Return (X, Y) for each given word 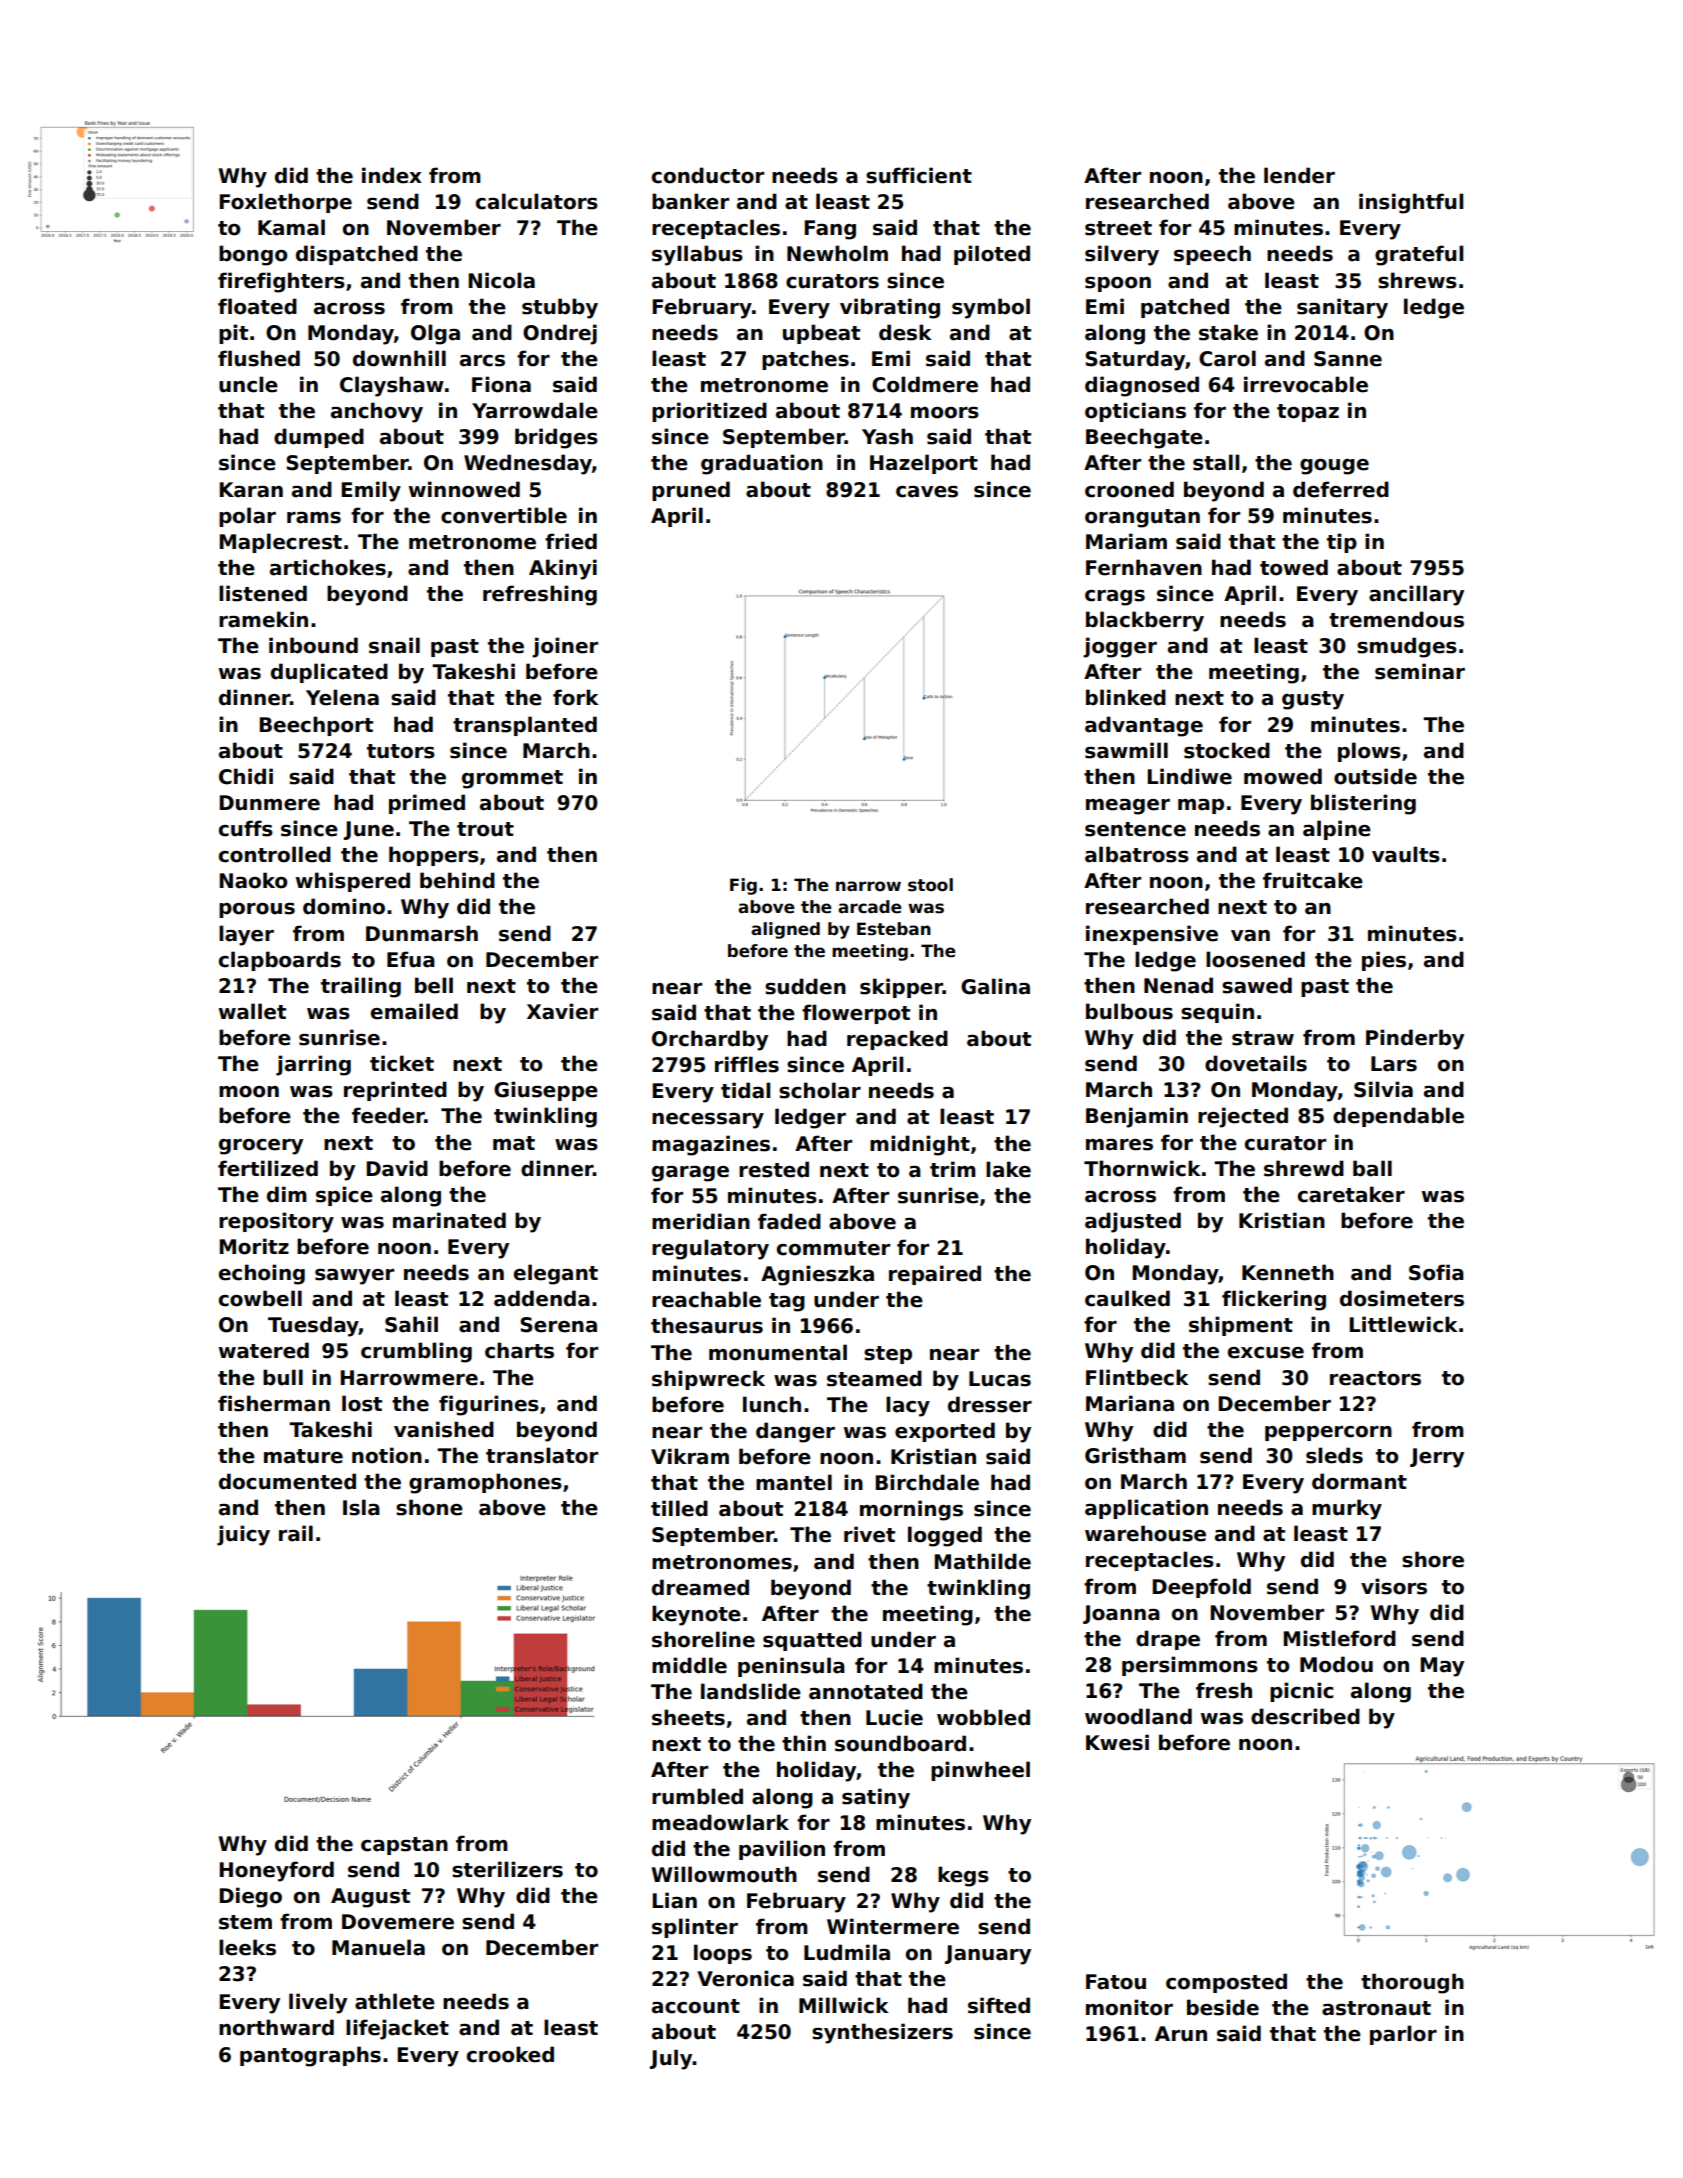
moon (249, 1092)
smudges (1407, 647)
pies (1384, 961)
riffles (747, 1064)
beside (1223, 2007)
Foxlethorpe (285, 203)
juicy (243, 1535)
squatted (812, 1641)
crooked (510, 2054)
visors (1394, 1586)
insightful (1411, 203)
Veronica (745, 1978)
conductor (708, 175)
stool (930, 885)
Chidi (246, 776)
